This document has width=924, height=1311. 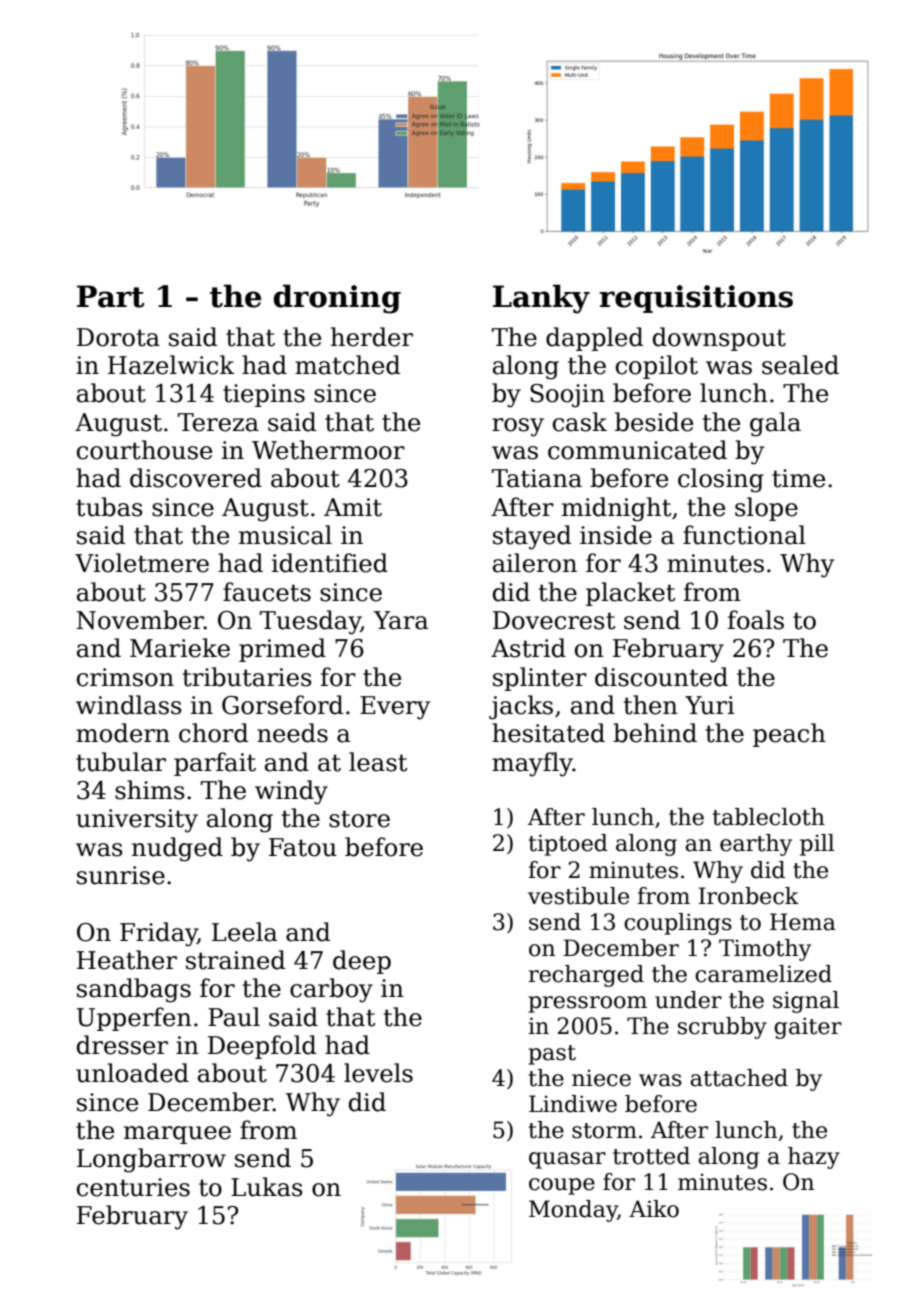 What do you see at coordinates (710, 705) in the document?
I see `Yuri` at bounding box center [710, 705].
